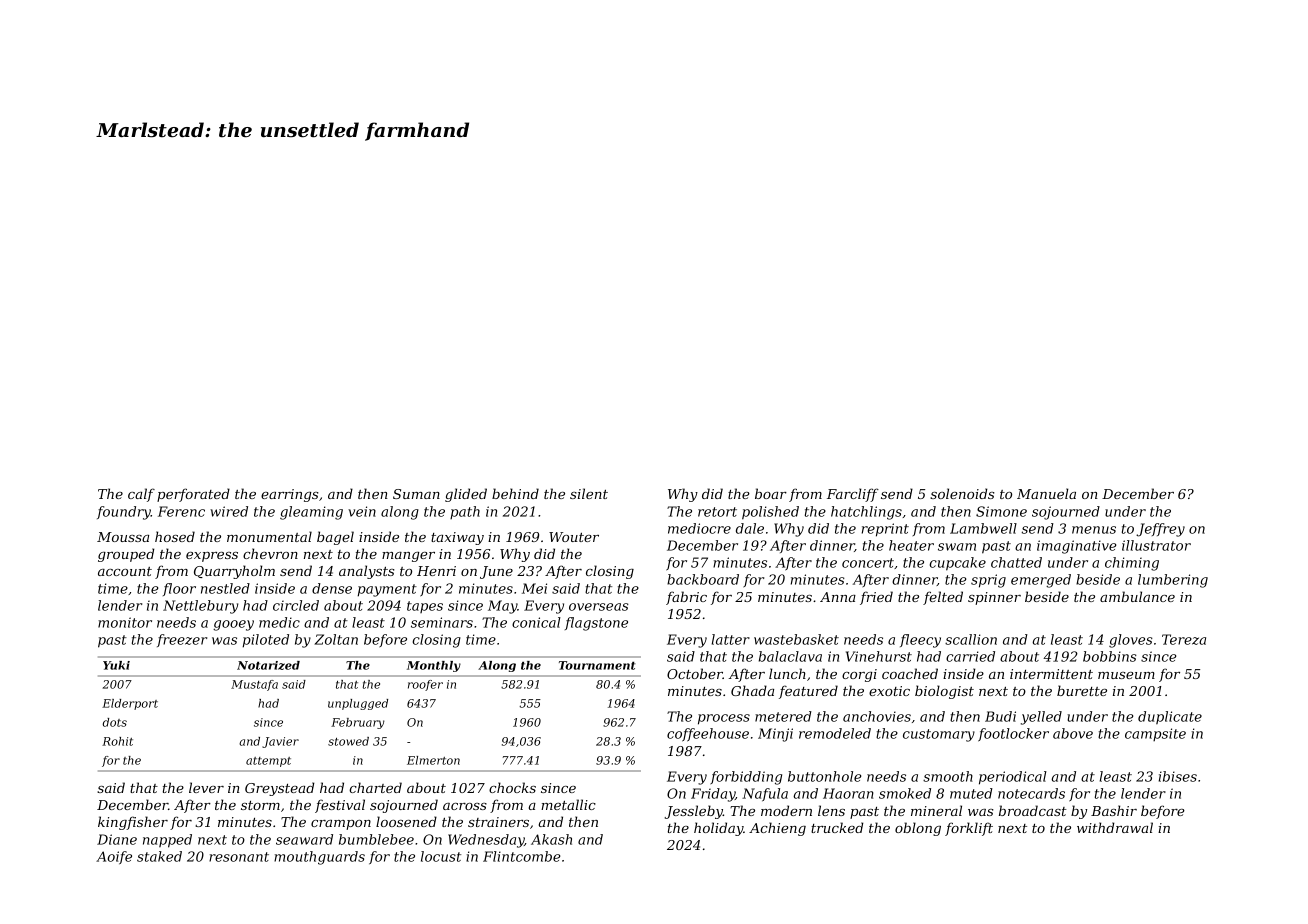 Image resolution: width=1308 pixels, height=924 pixels. Describe the element at coordinates (597, 665) in the screenshot. I see `Tournament` at that location.
